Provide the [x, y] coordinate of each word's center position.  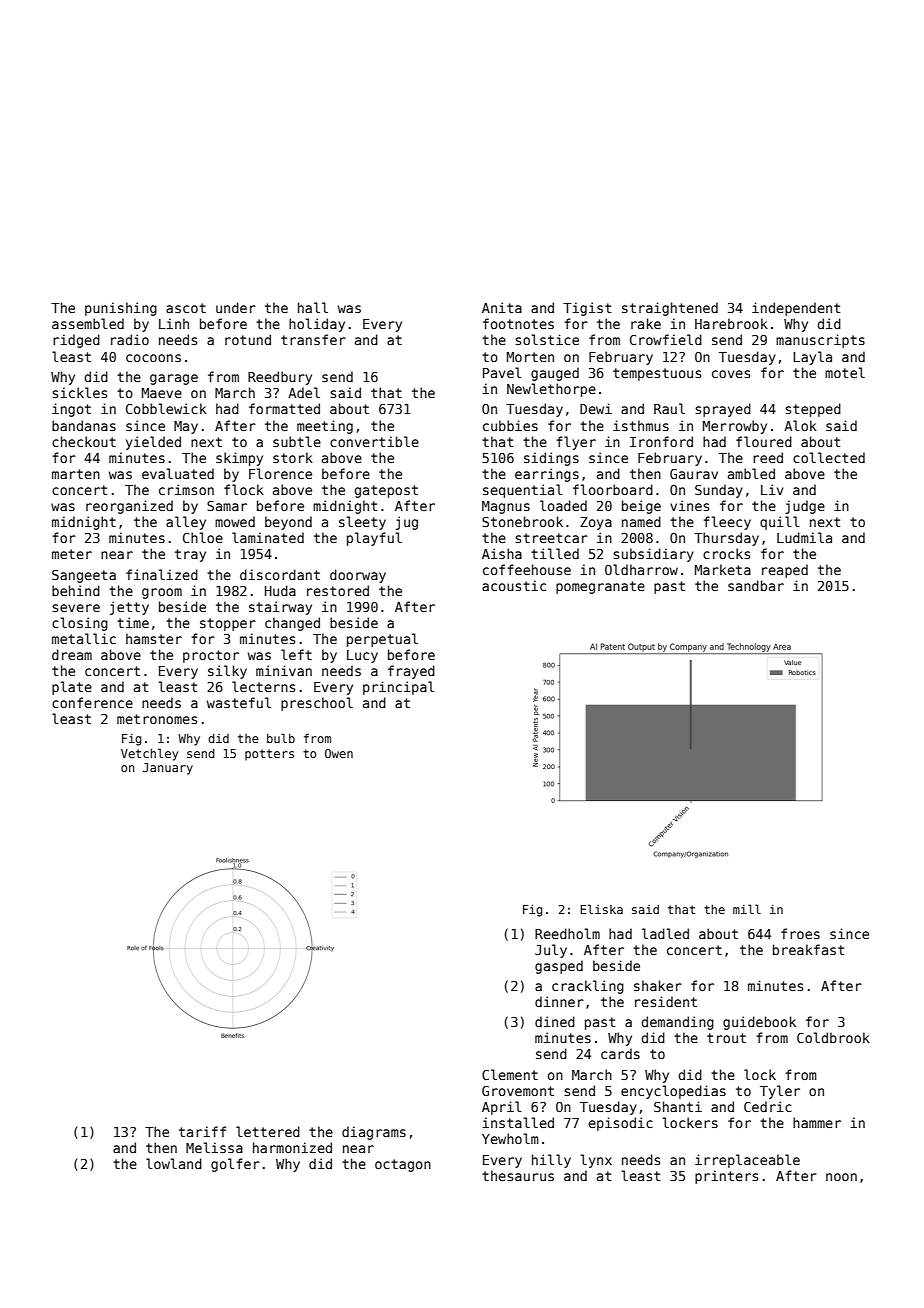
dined [555, 1021]
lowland [174, 1163]
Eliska [601, 909]
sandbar [756, 585]
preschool [317, 704]
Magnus [506, 507]
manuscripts [820, 341]
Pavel [502, 372]
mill [747, 909]
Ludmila [804, 537]
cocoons [153, 358]
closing [80, 624]
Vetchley [150, 754]
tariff [202, 1131]
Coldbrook [833, 1037]
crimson [186, 489]
